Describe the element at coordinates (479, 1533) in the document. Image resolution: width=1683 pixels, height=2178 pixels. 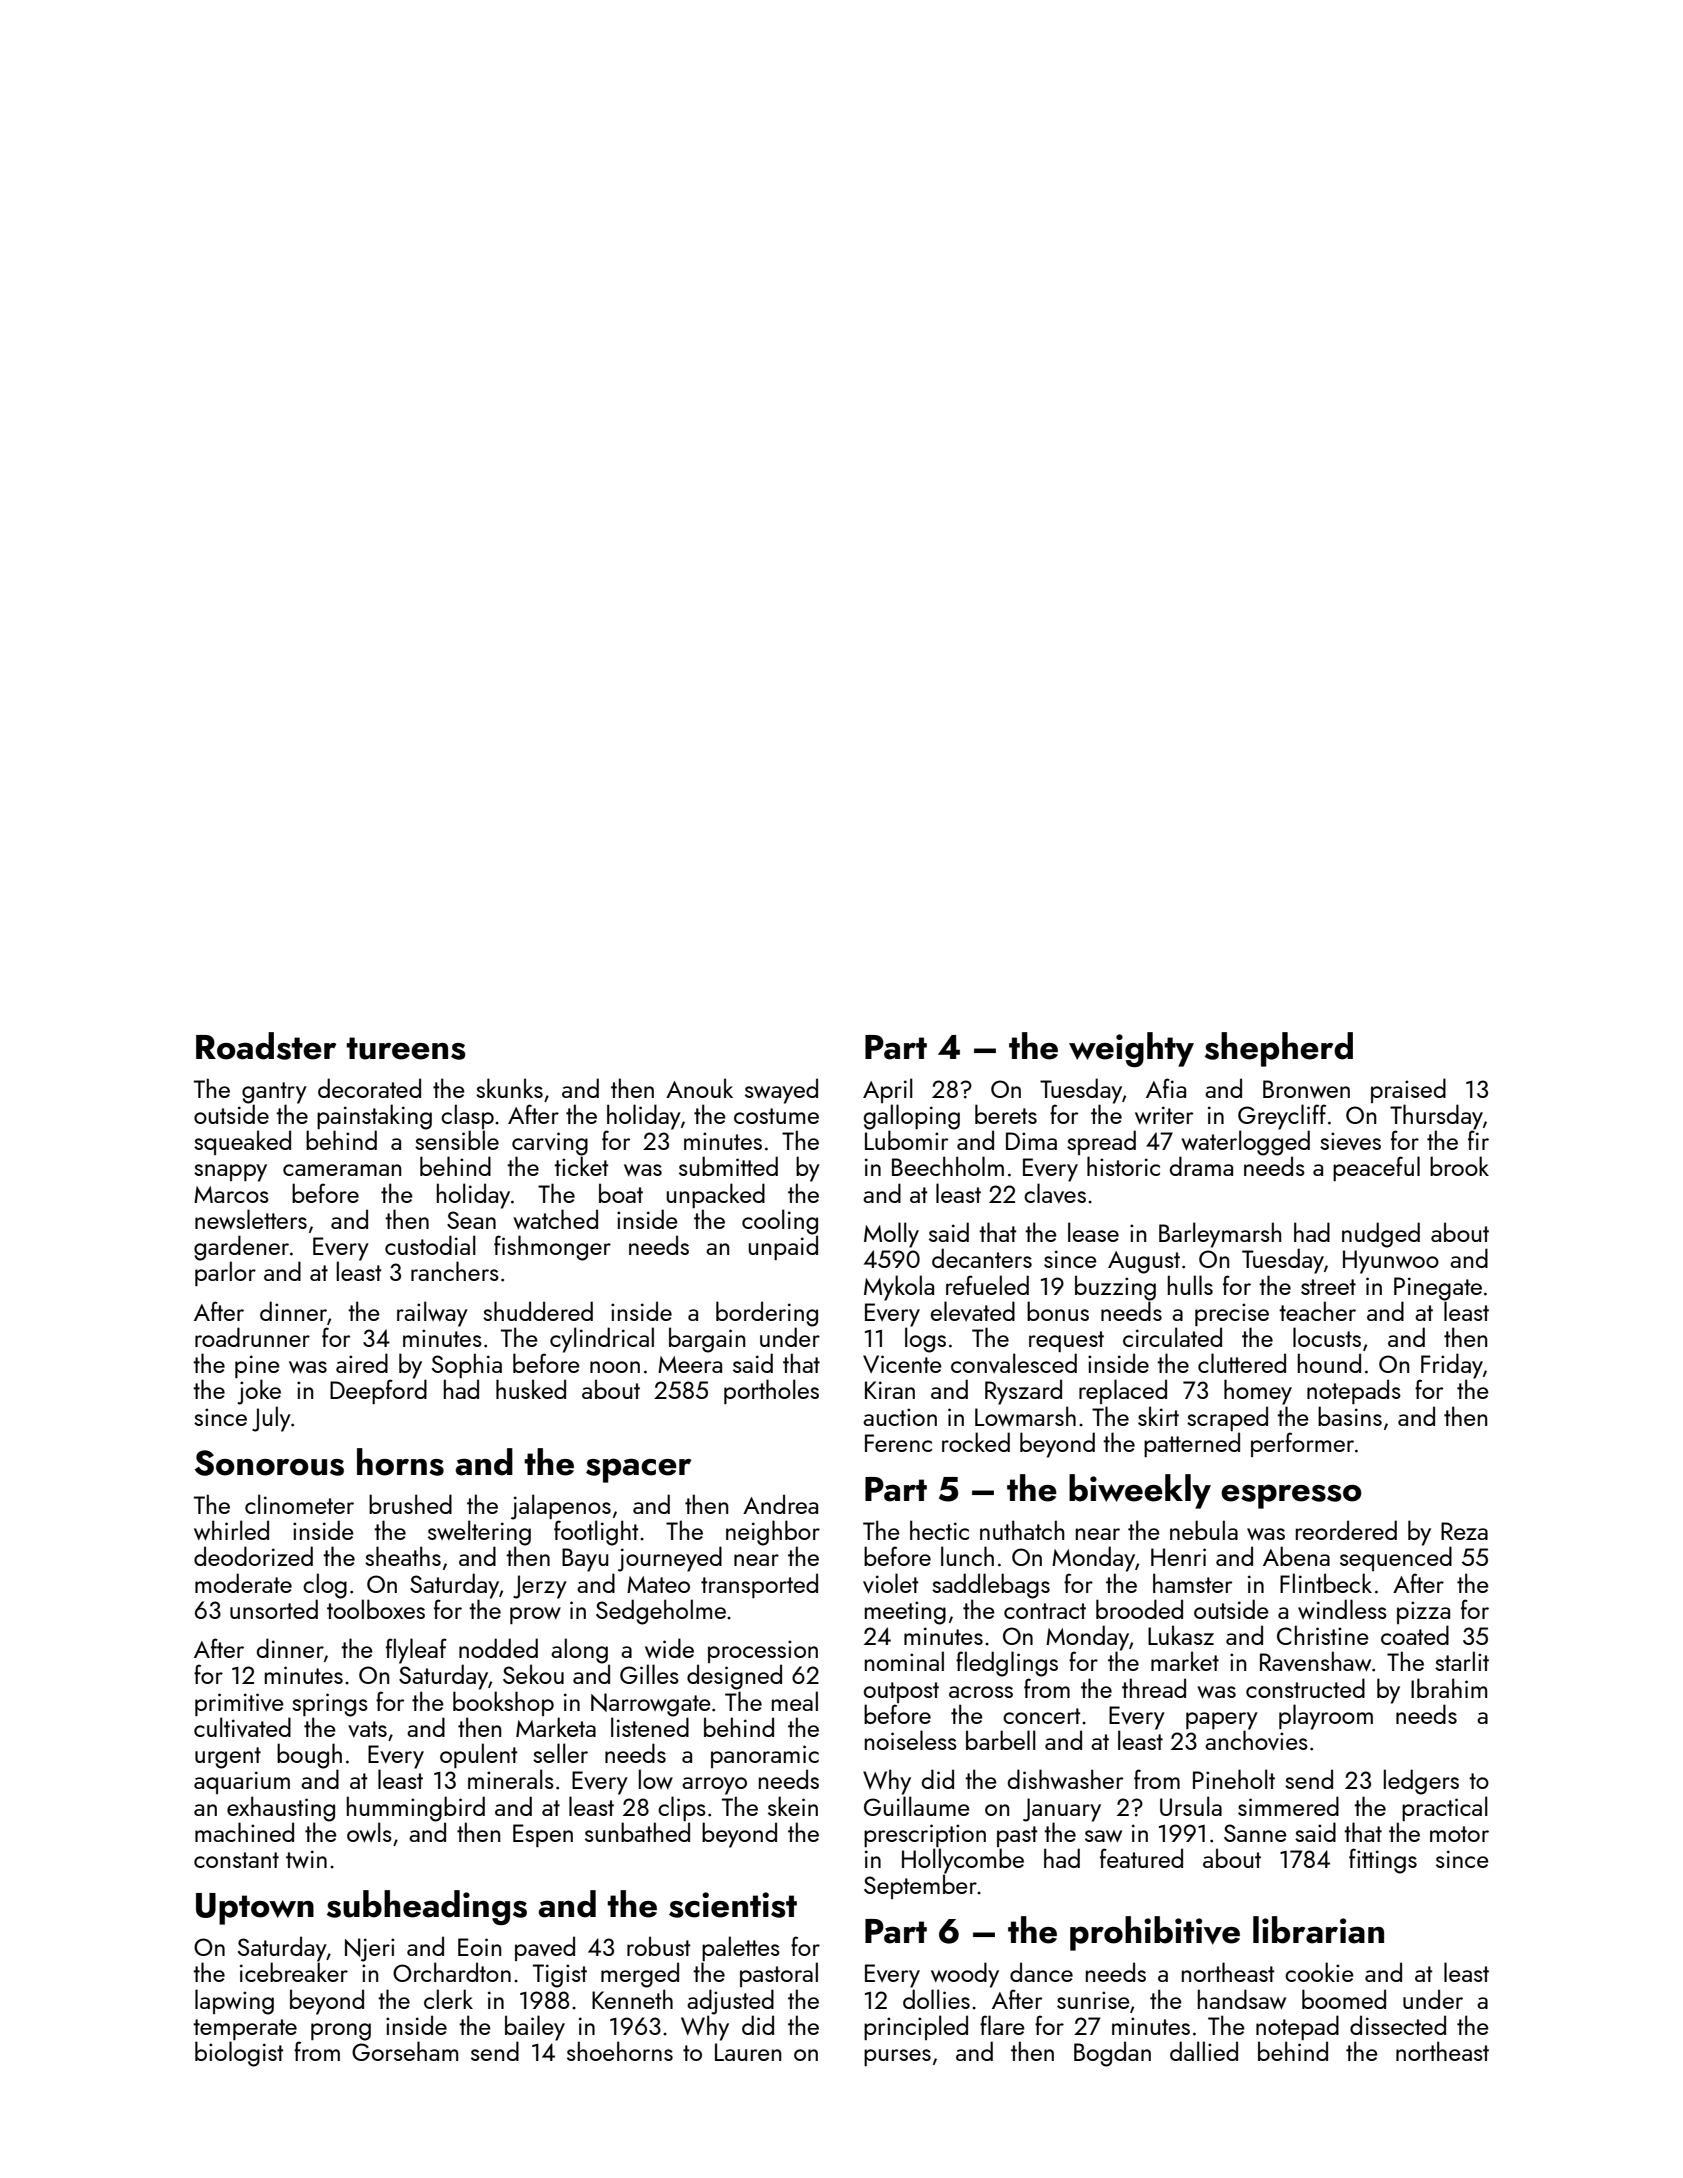
I see `sweltering` at that location.
